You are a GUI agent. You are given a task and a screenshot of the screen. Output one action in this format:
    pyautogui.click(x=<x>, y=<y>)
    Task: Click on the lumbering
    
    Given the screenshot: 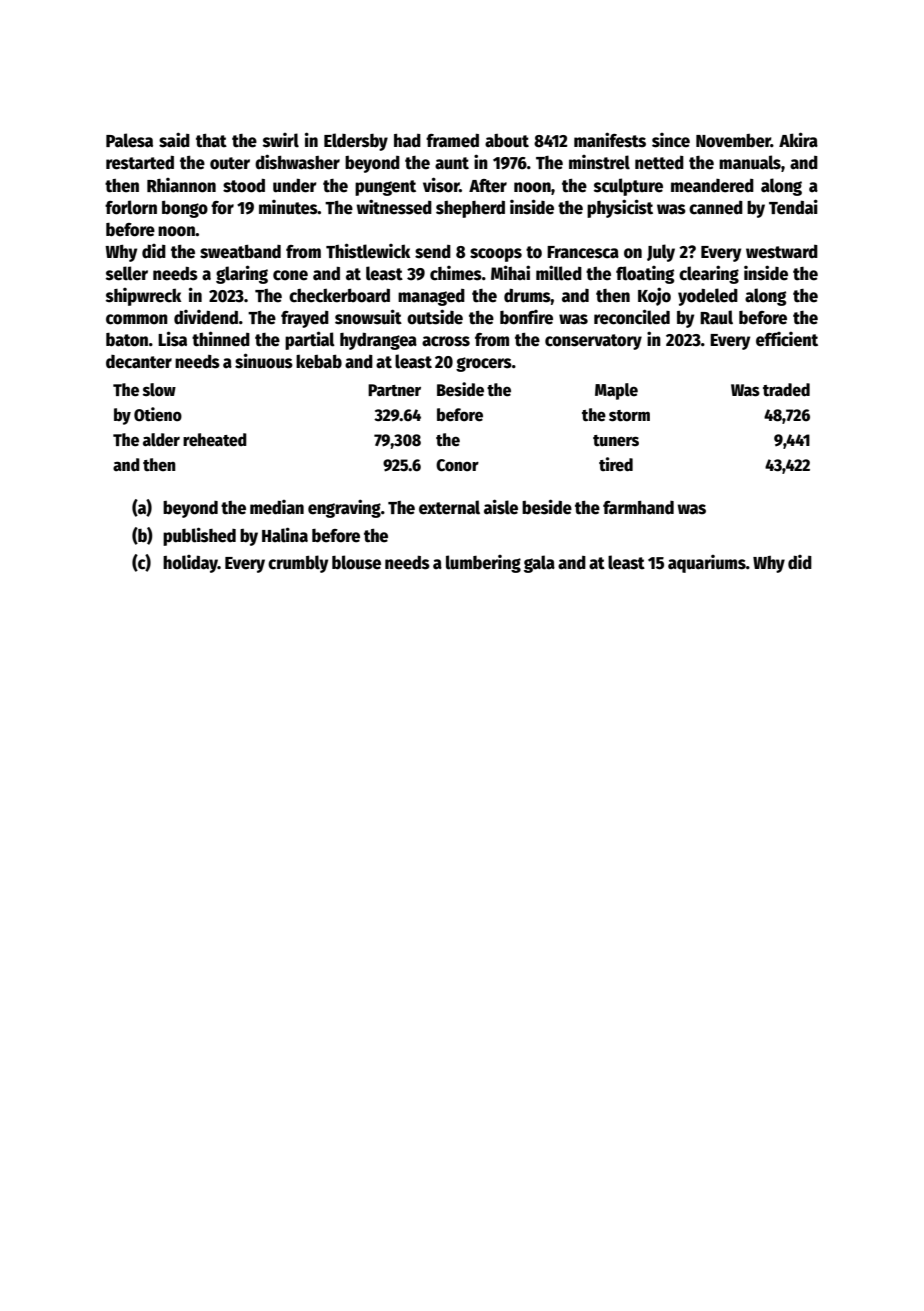 What is the action you would take?
    pyautogui.click(x=483, y=564)
